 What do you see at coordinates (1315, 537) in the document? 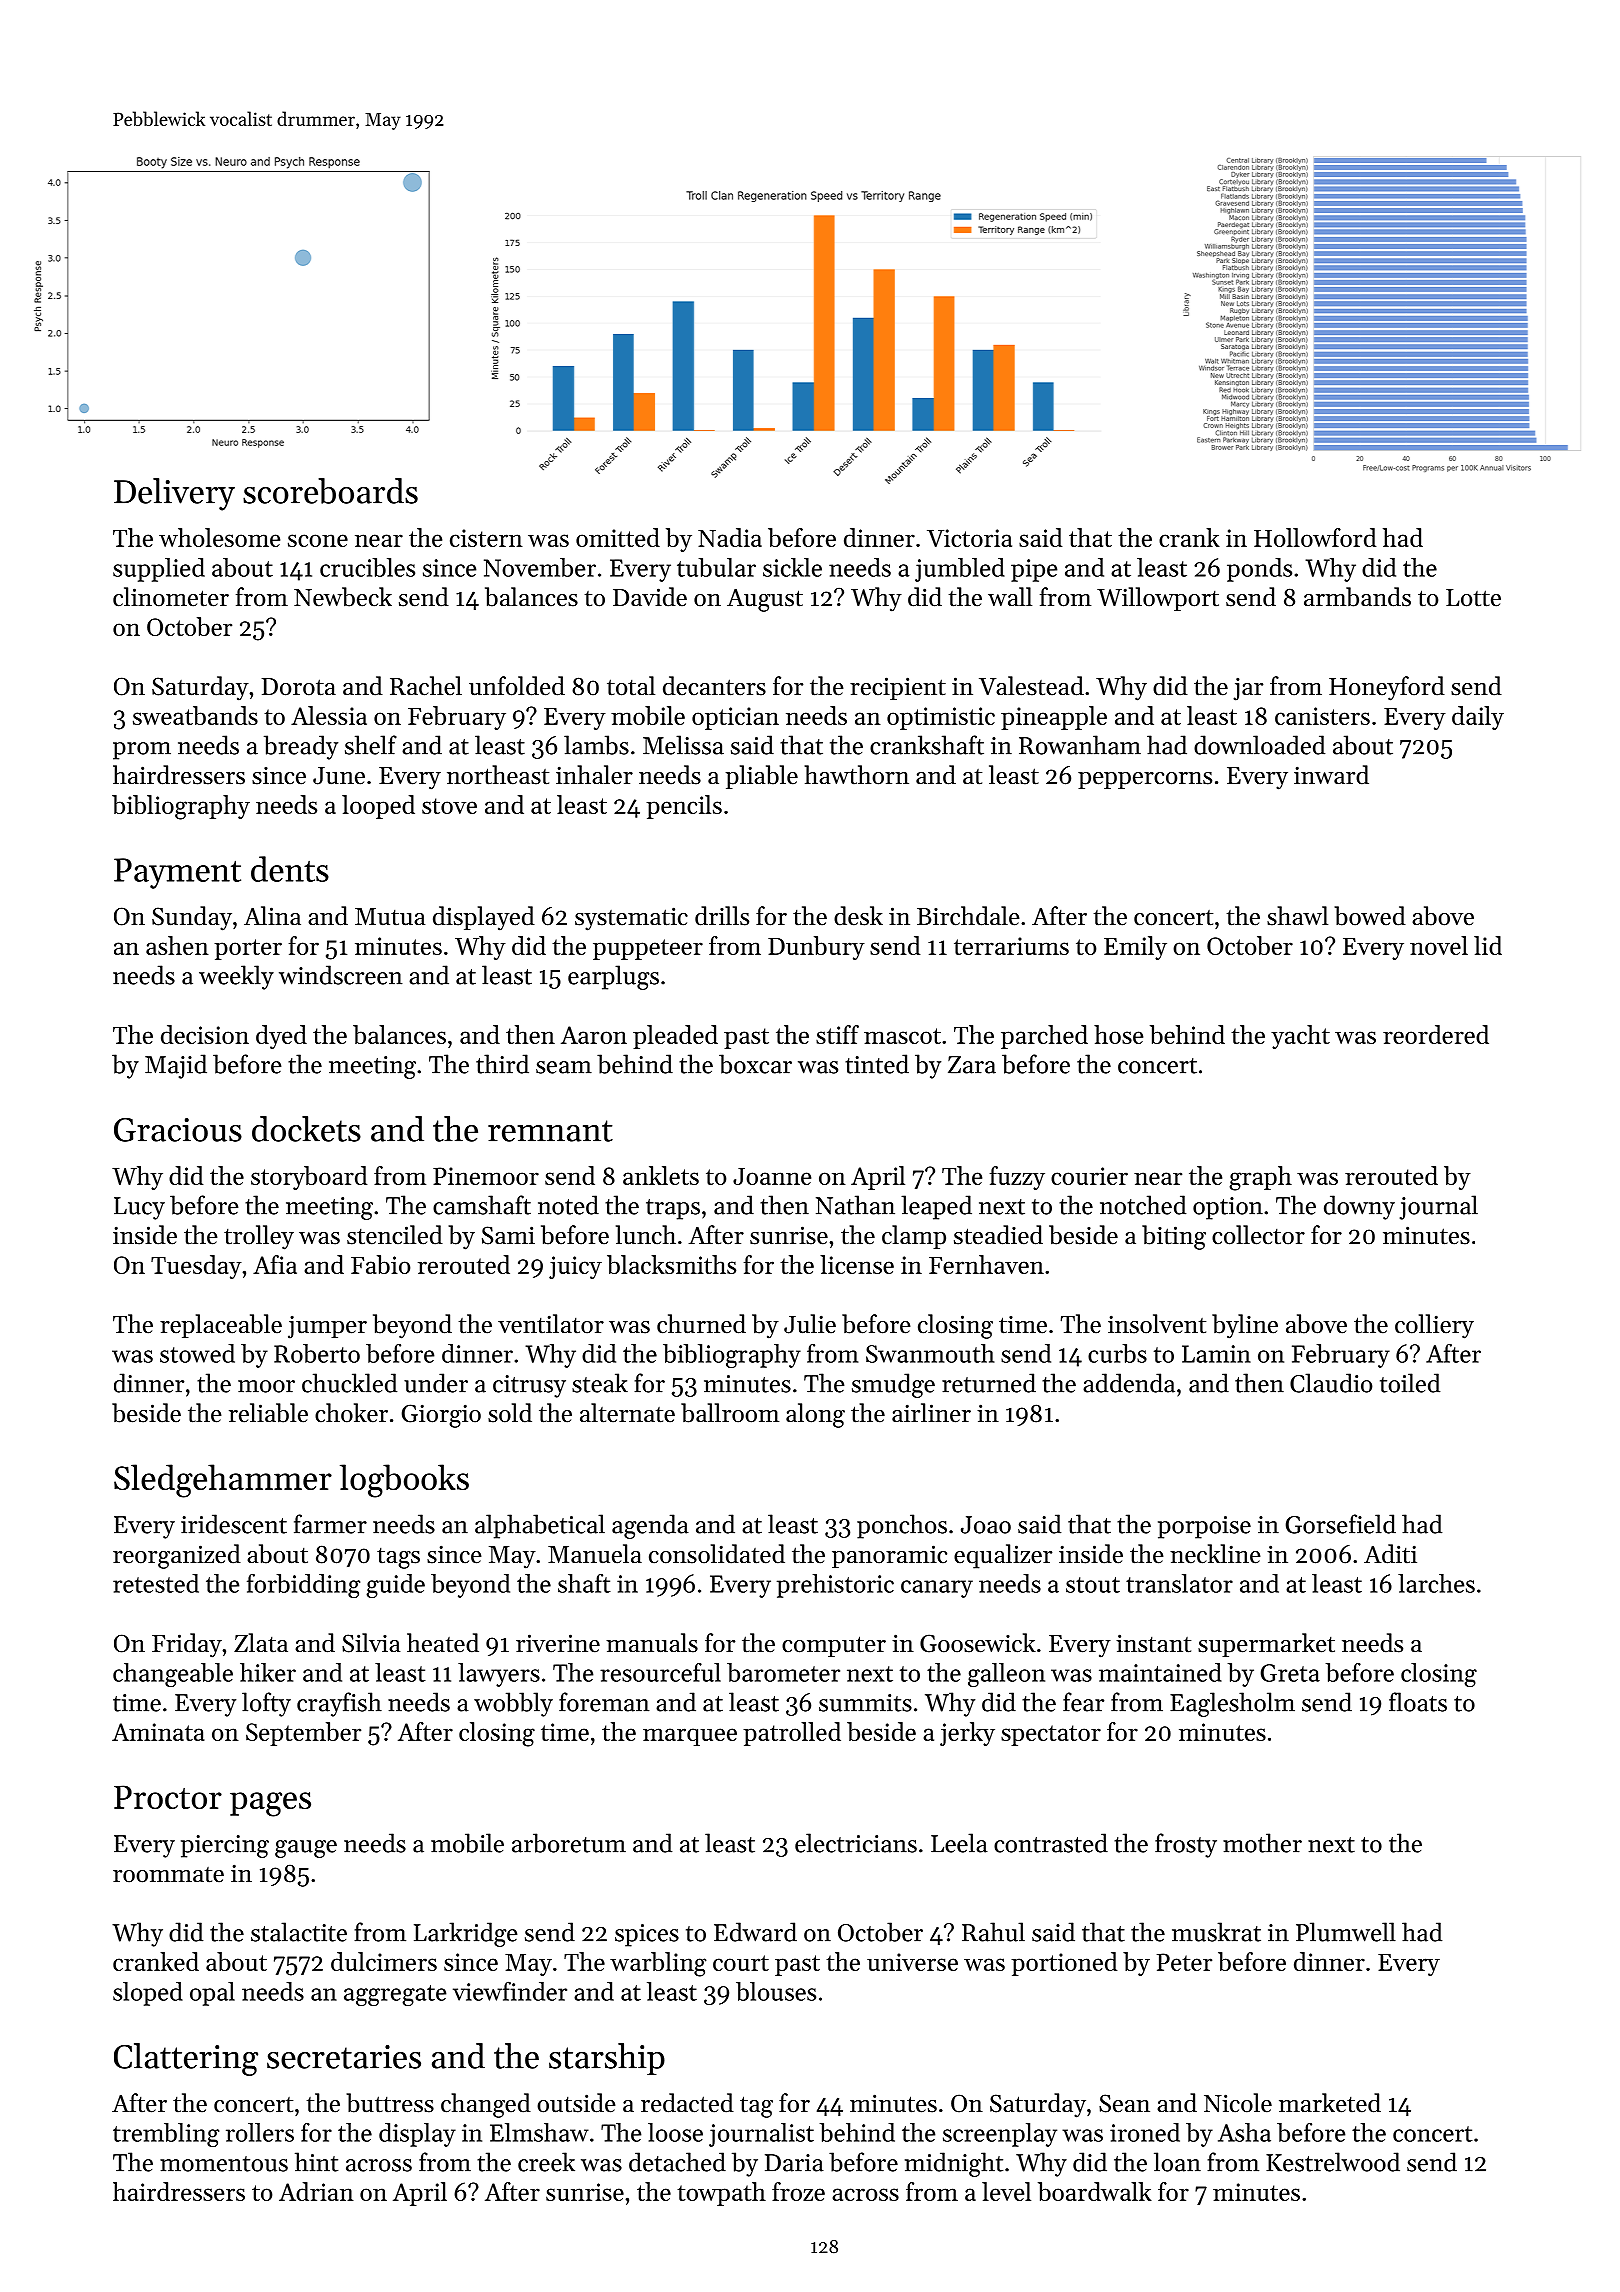
I see `Hollowford` at bounding box center [1315, 537].
